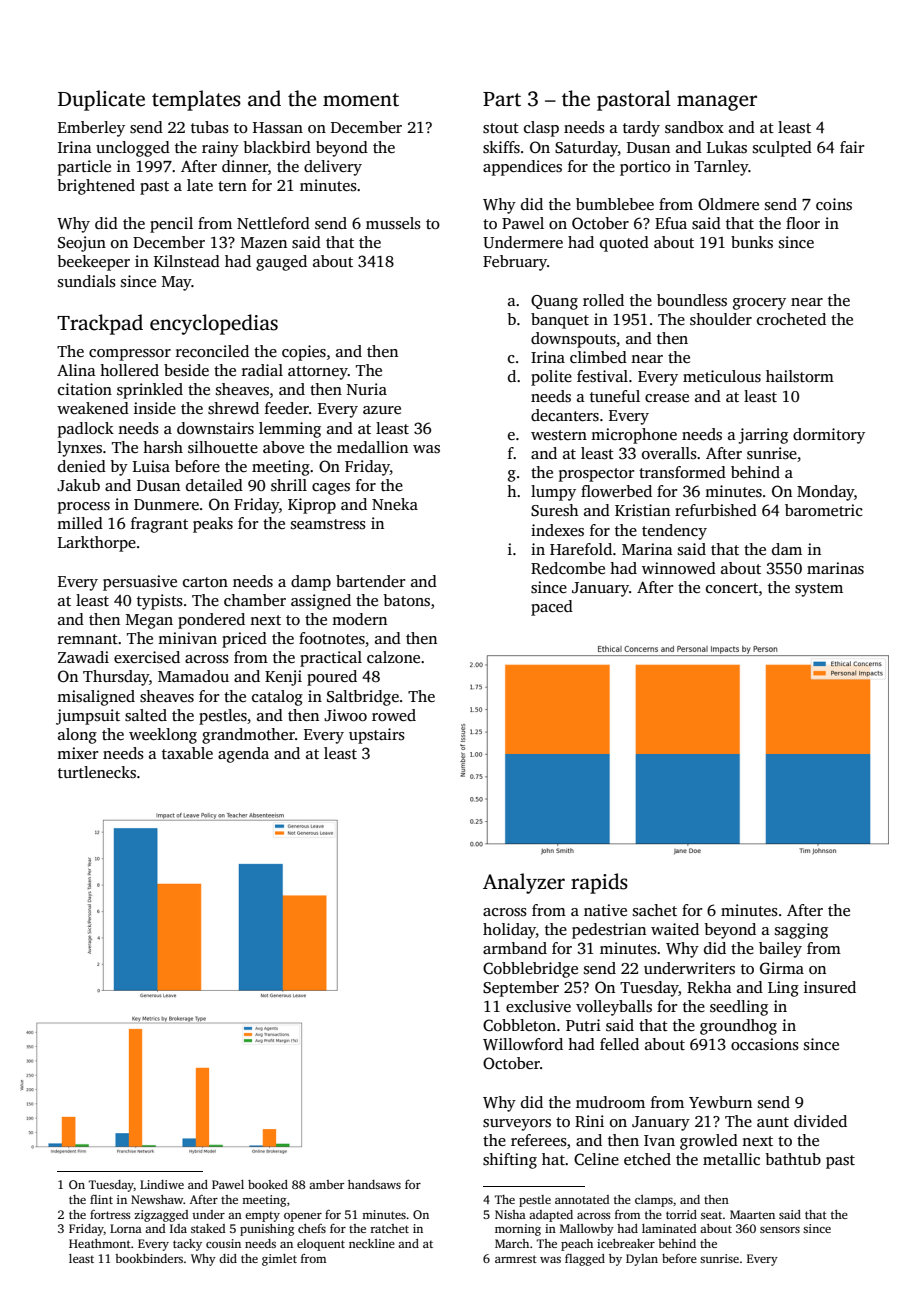 The width and height of the screenshot is (924, 1314). I want to click on manager, so click(717, 103).
